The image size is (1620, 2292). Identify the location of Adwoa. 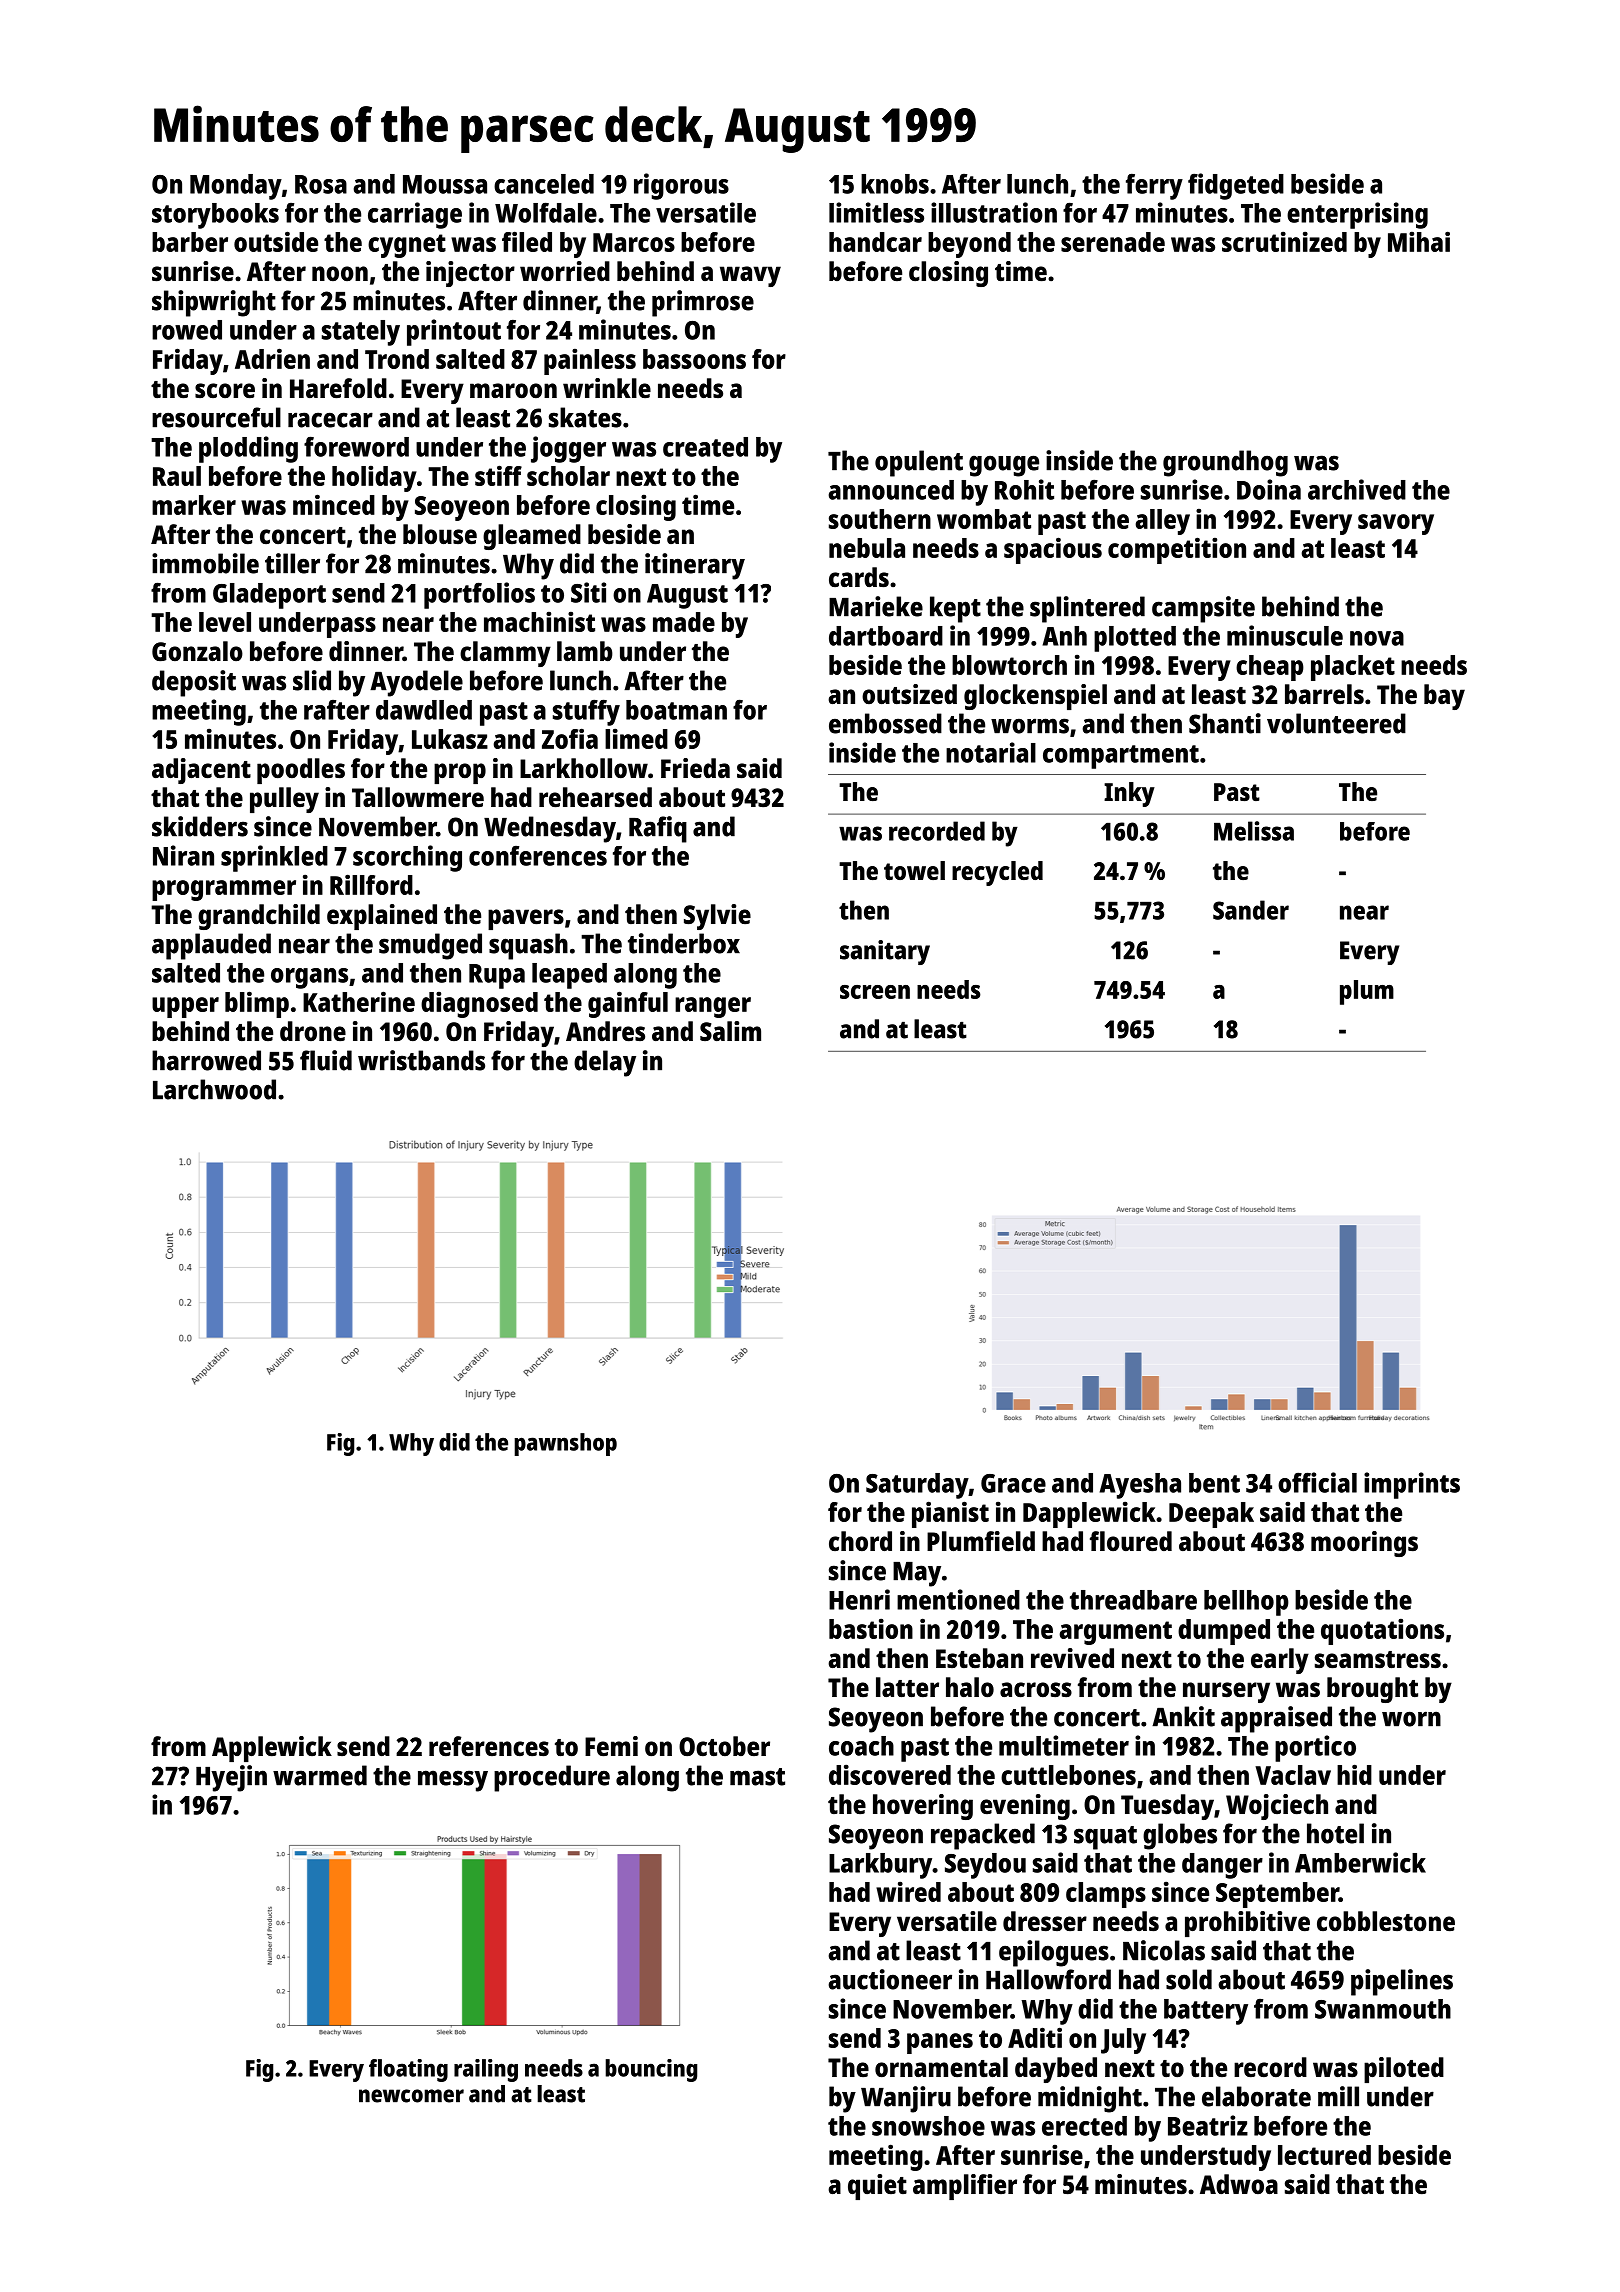
(1239, 2184).
